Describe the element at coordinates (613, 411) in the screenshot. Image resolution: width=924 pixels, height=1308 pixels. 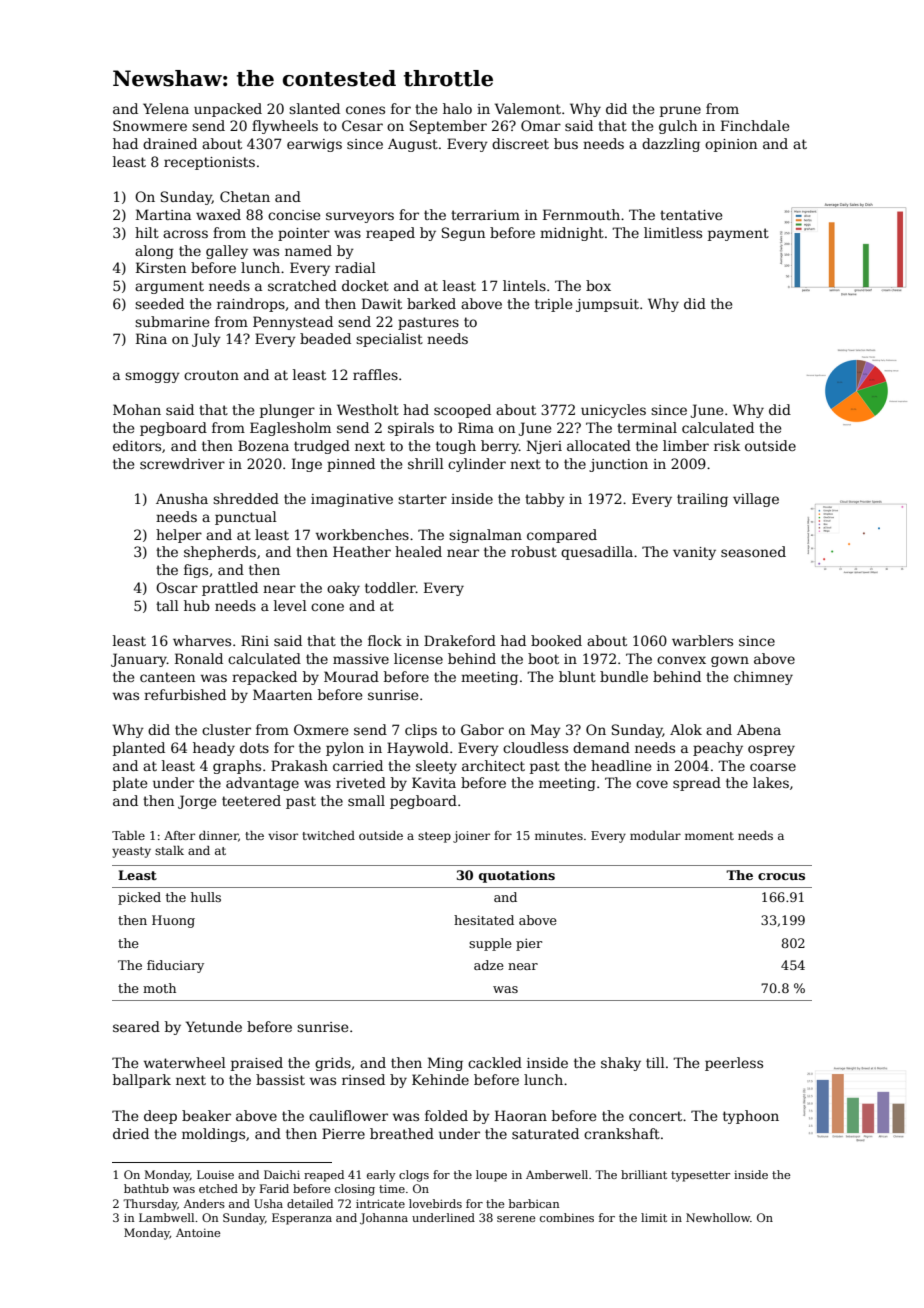
I see `unicycles` at that location.
